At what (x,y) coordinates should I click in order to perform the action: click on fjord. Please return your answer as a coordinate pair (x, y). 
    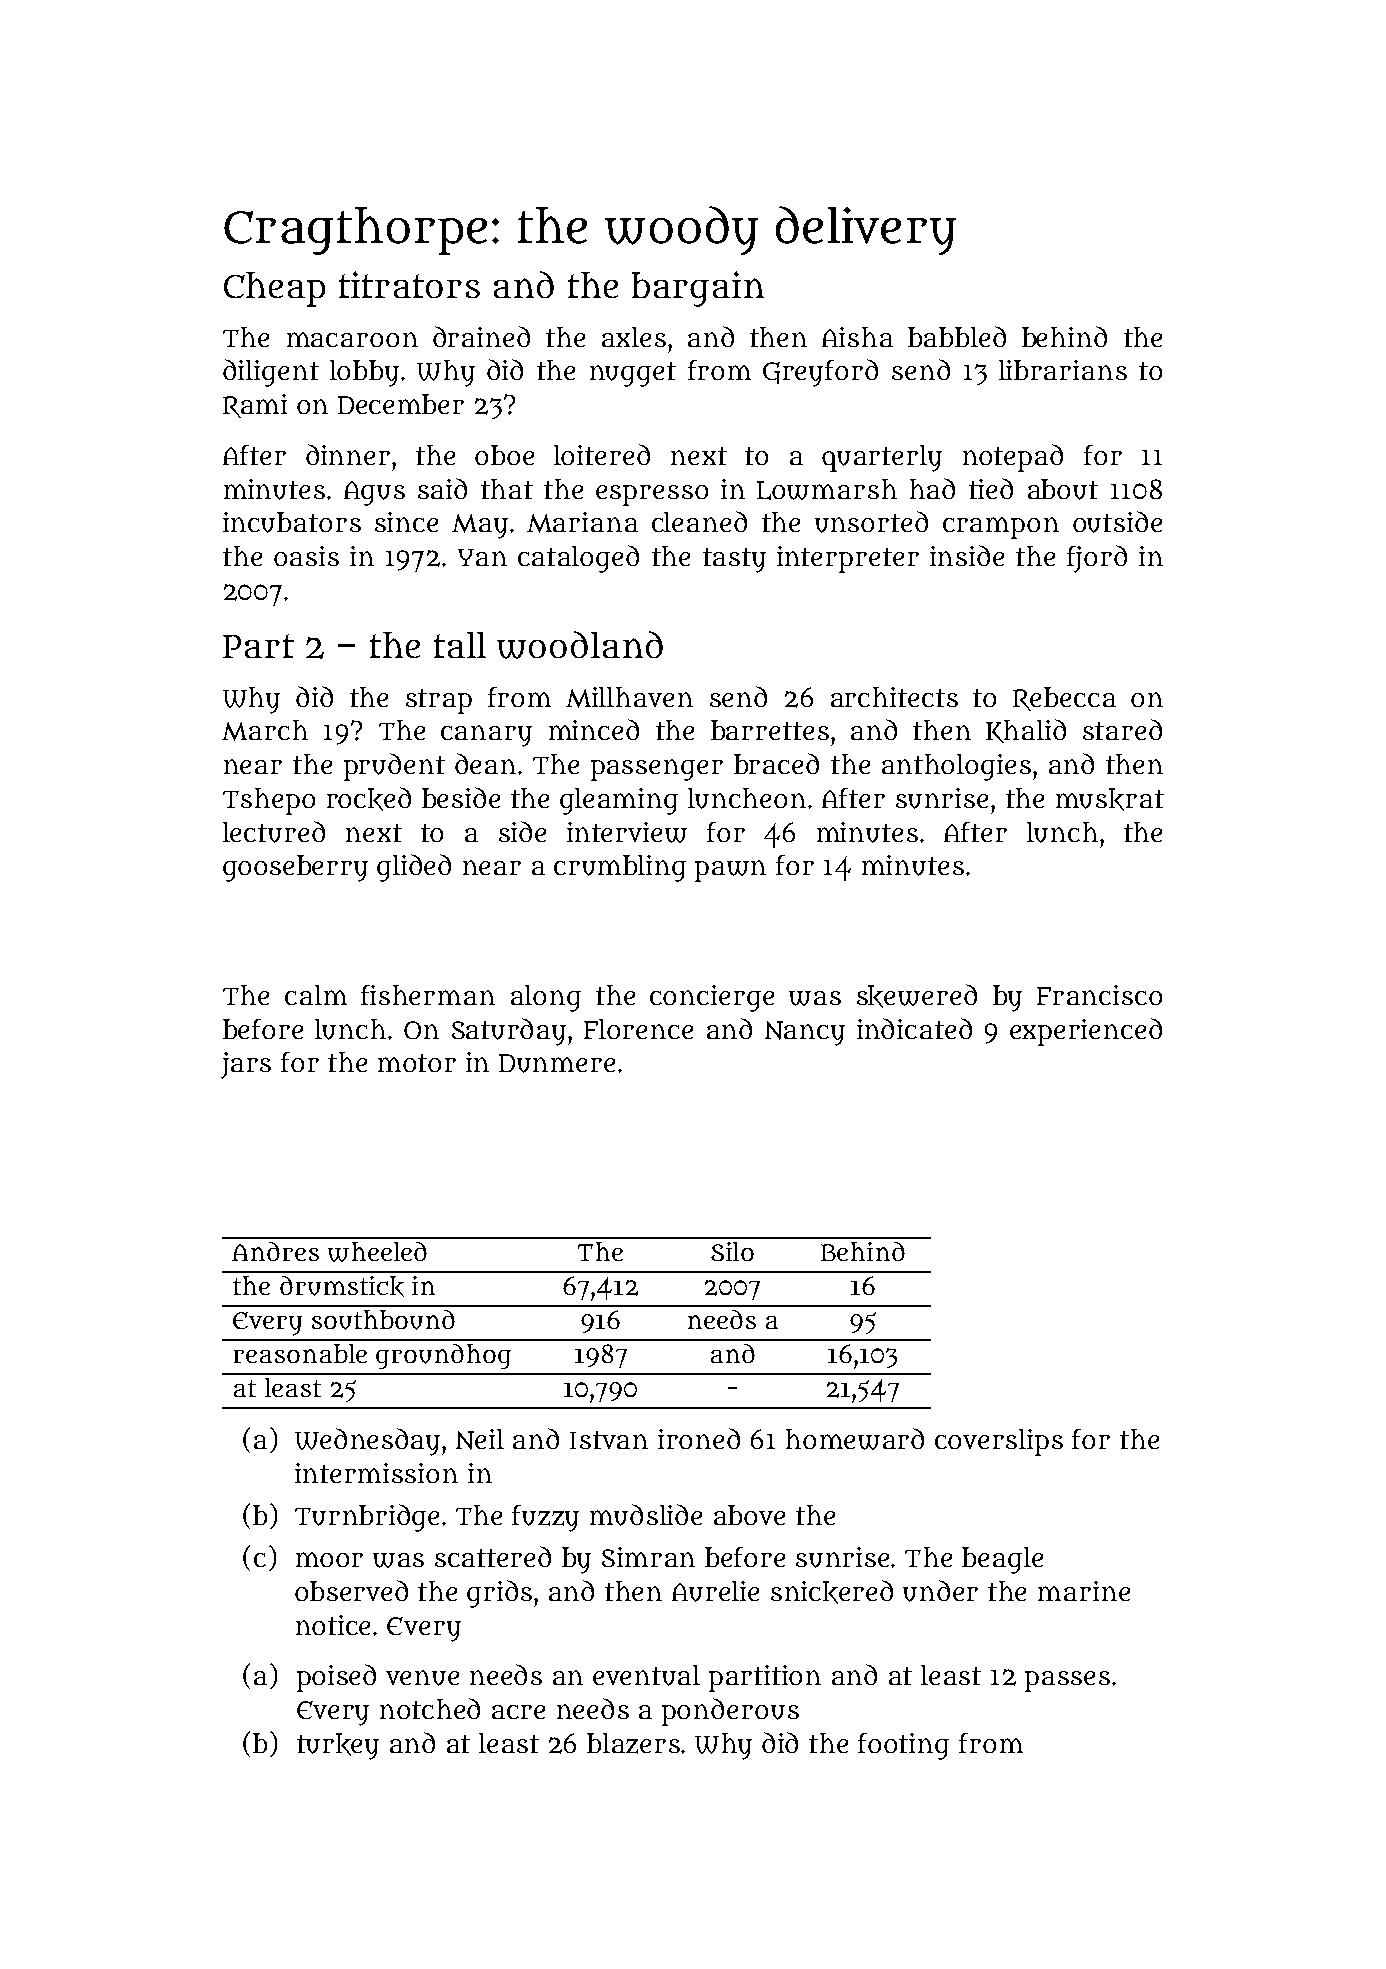
    Looking at the image, I should click on (1097, 559).
